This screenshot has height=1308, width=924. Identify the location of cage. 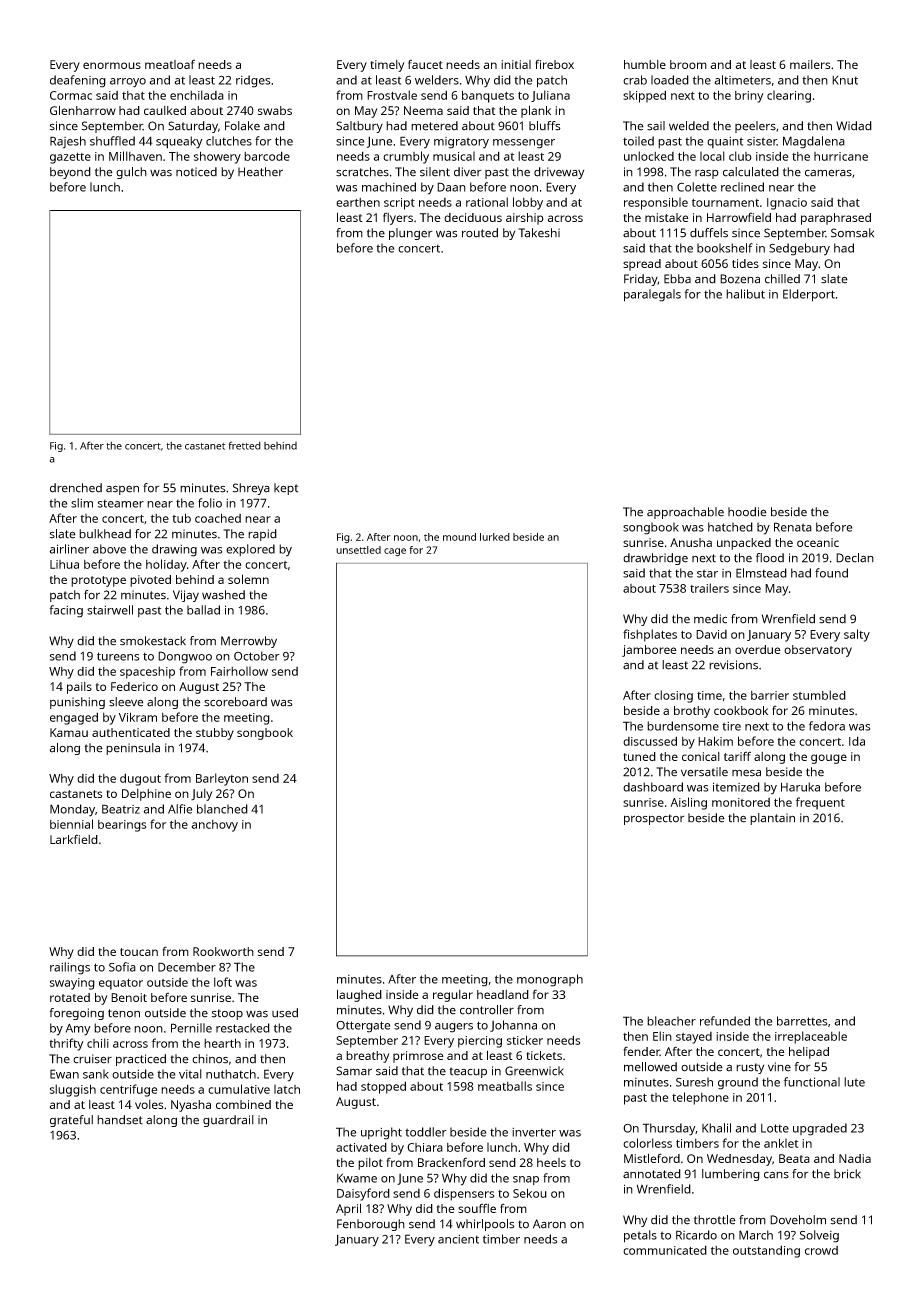
(395, 552).
